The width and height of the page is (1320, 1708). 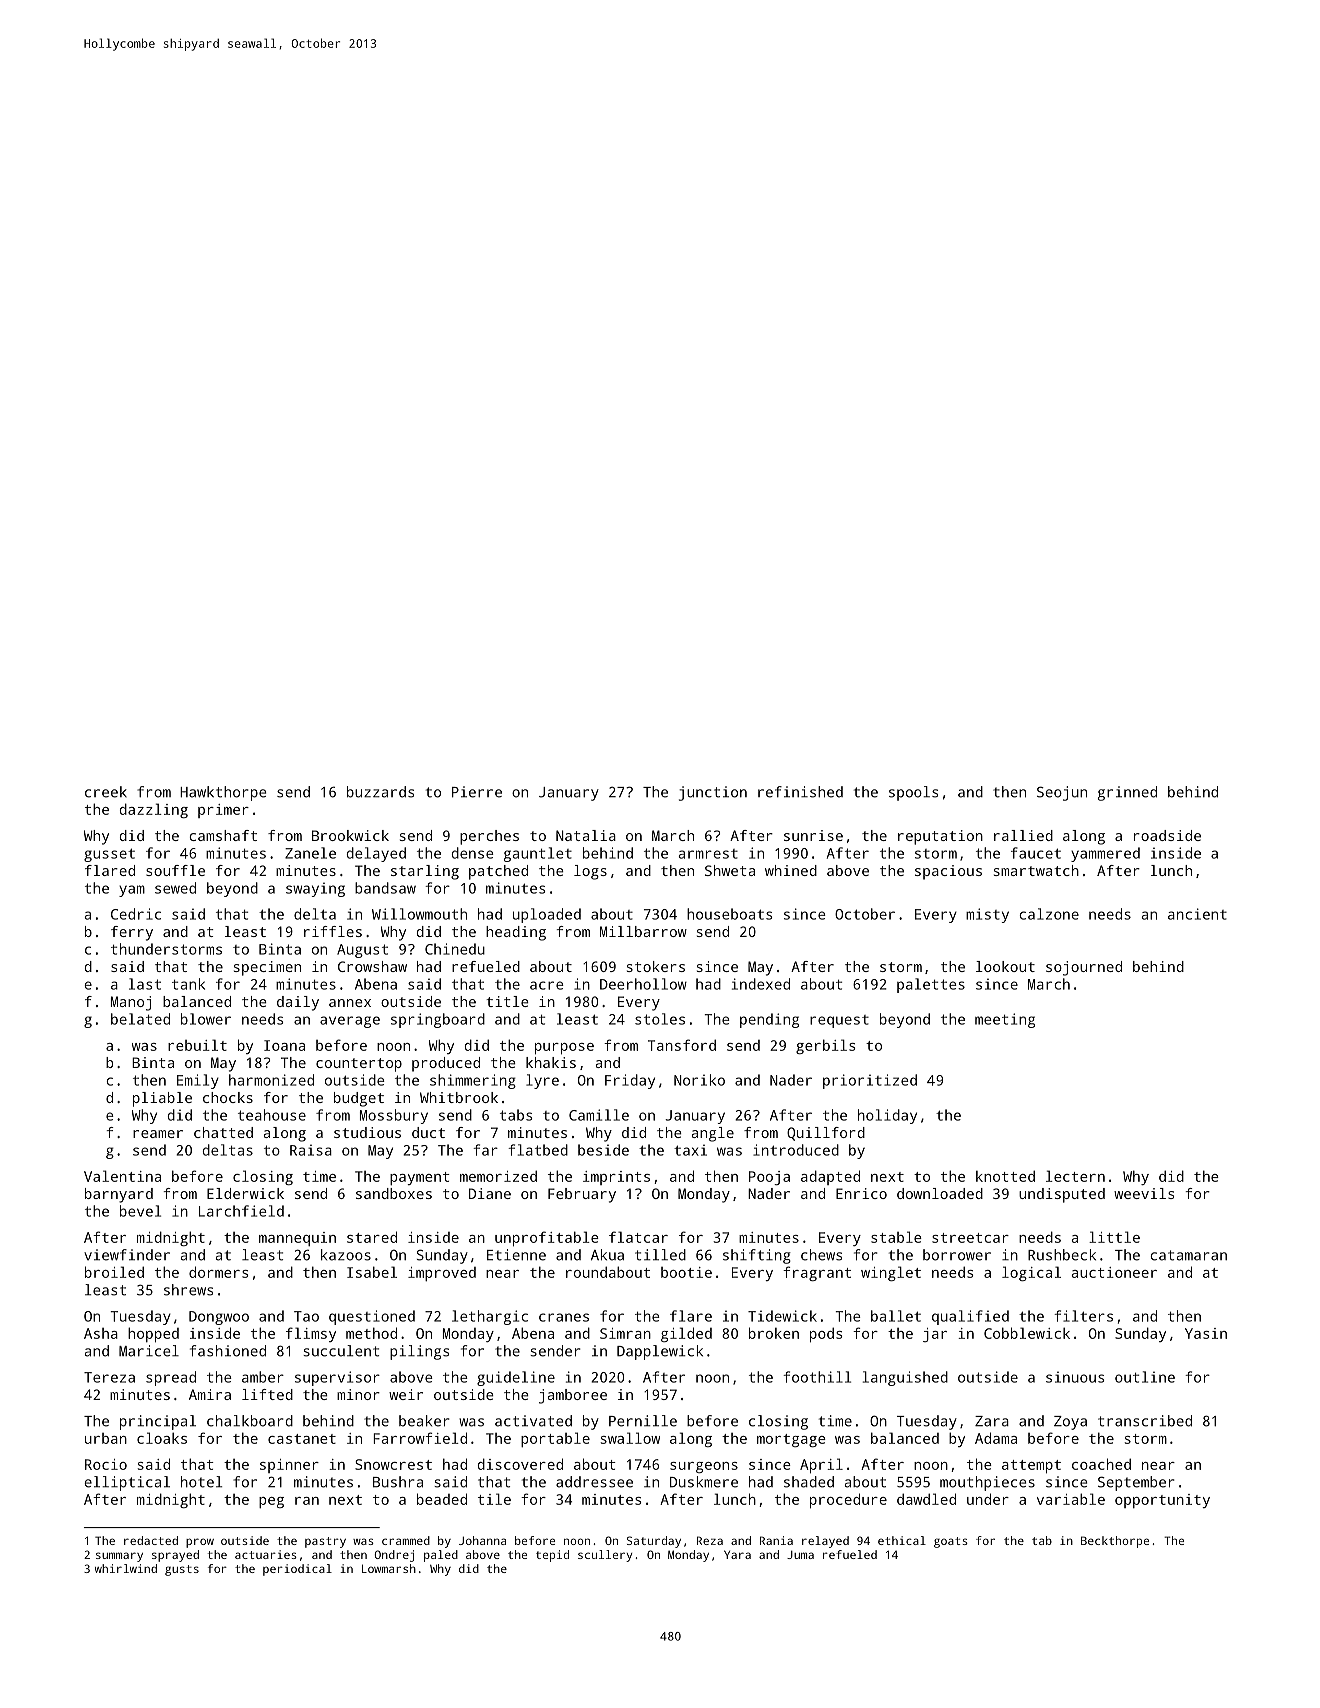 I want to click on logs, so click(x=590, y=872).
